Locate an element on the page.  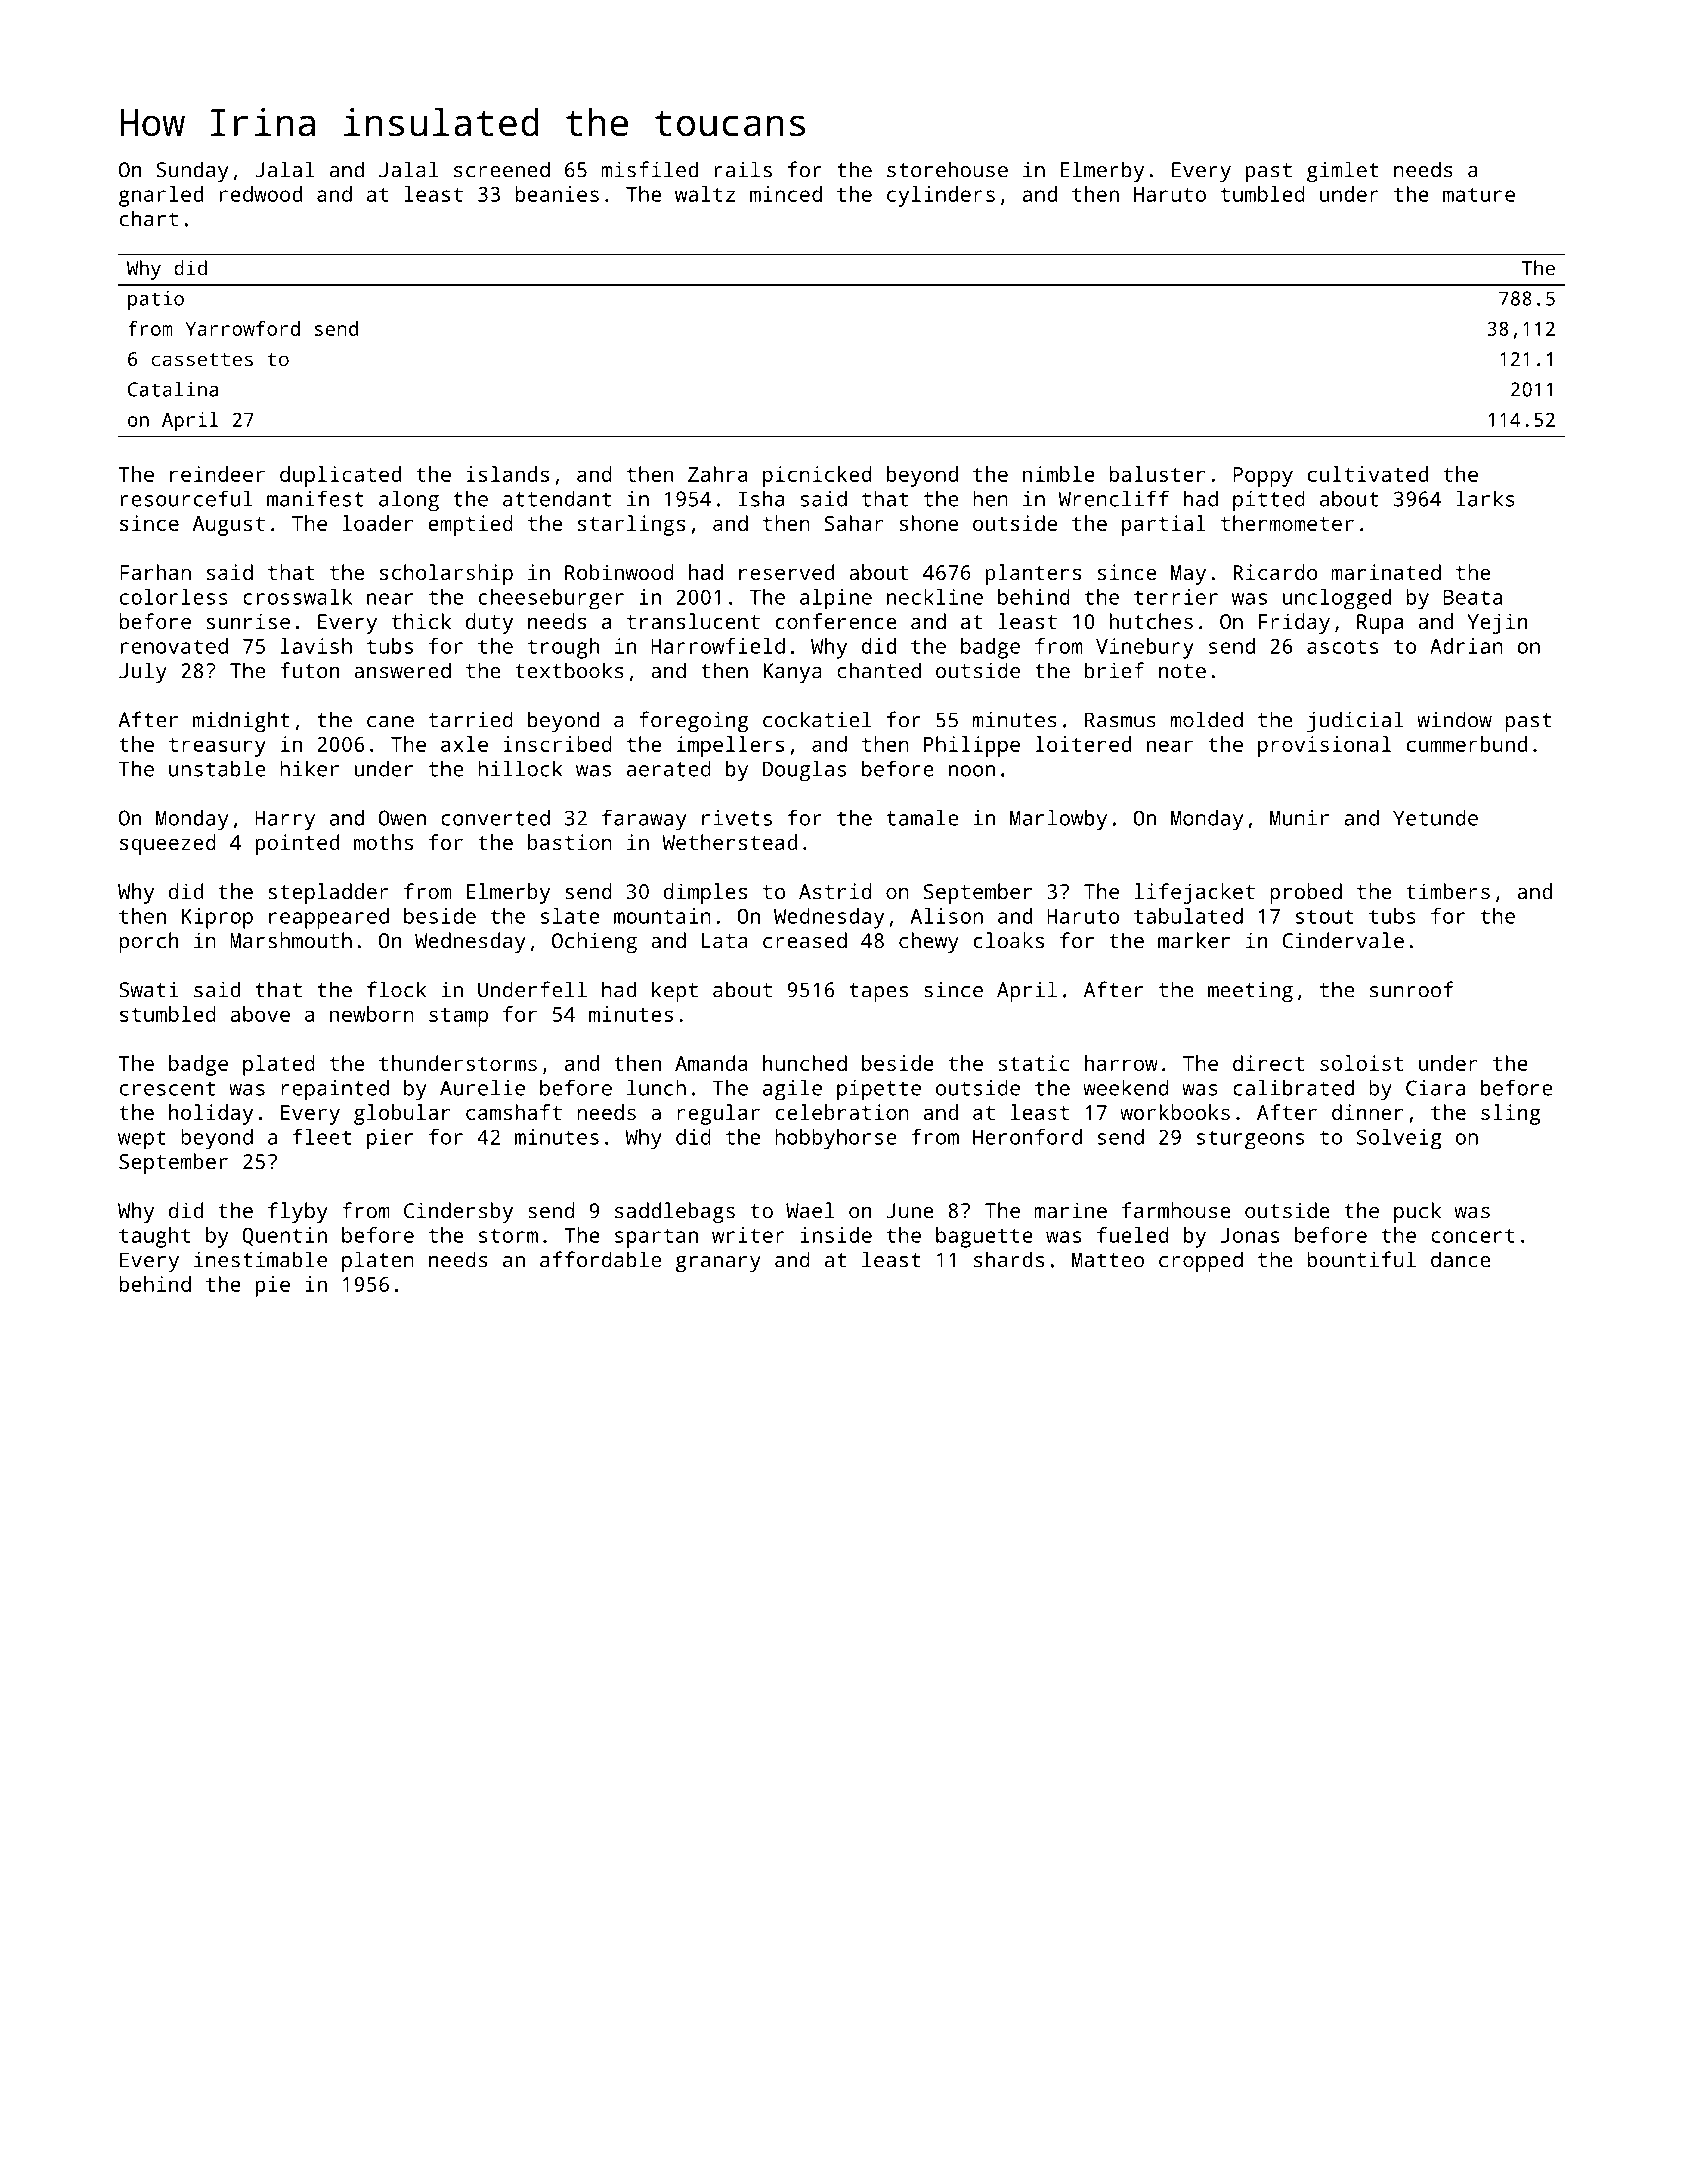
gimlet is located at coordinates (1342, 171).
